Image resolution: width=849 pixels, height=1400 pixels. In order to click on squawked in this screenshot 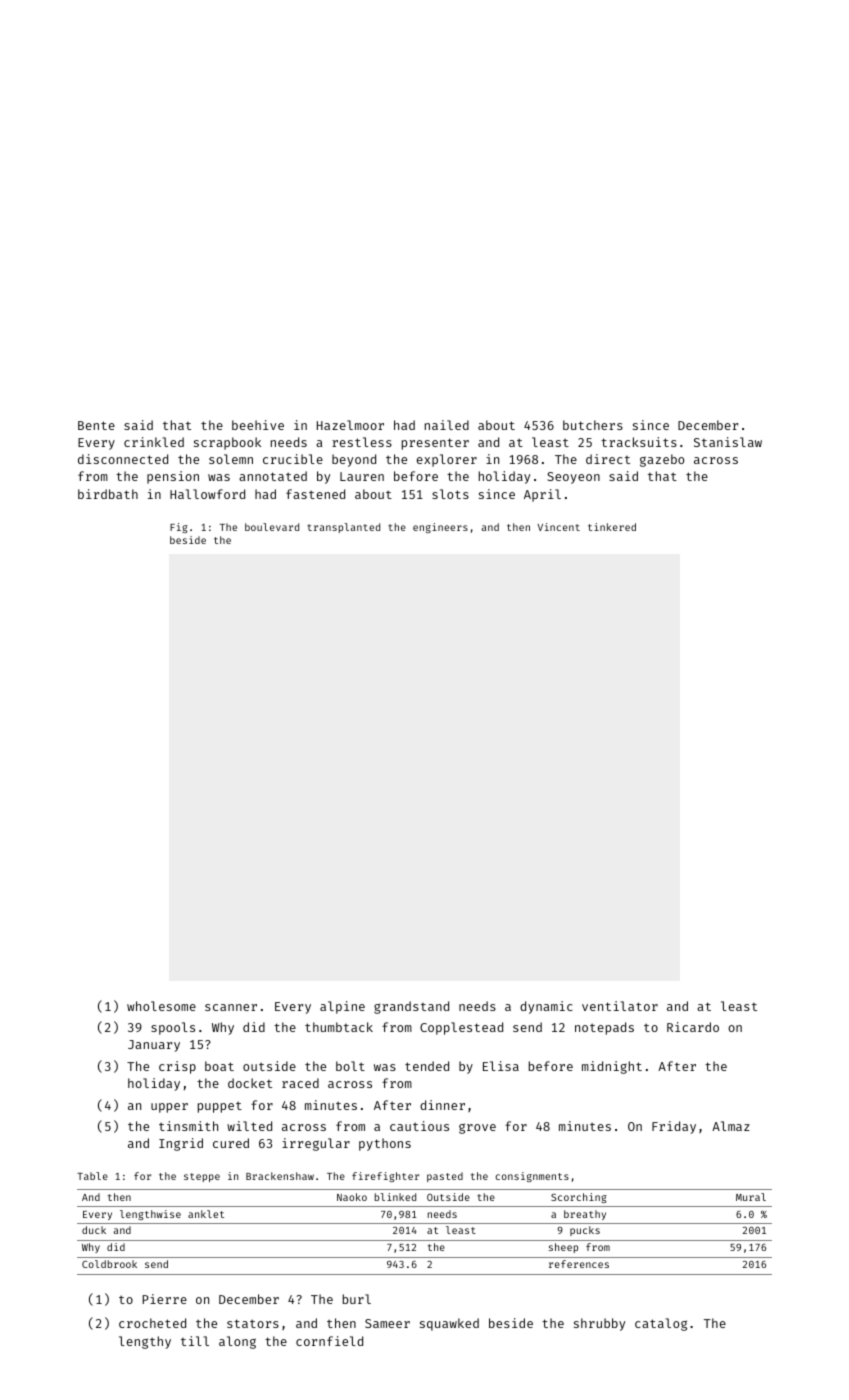, I will do `click(449, 1324)`.
